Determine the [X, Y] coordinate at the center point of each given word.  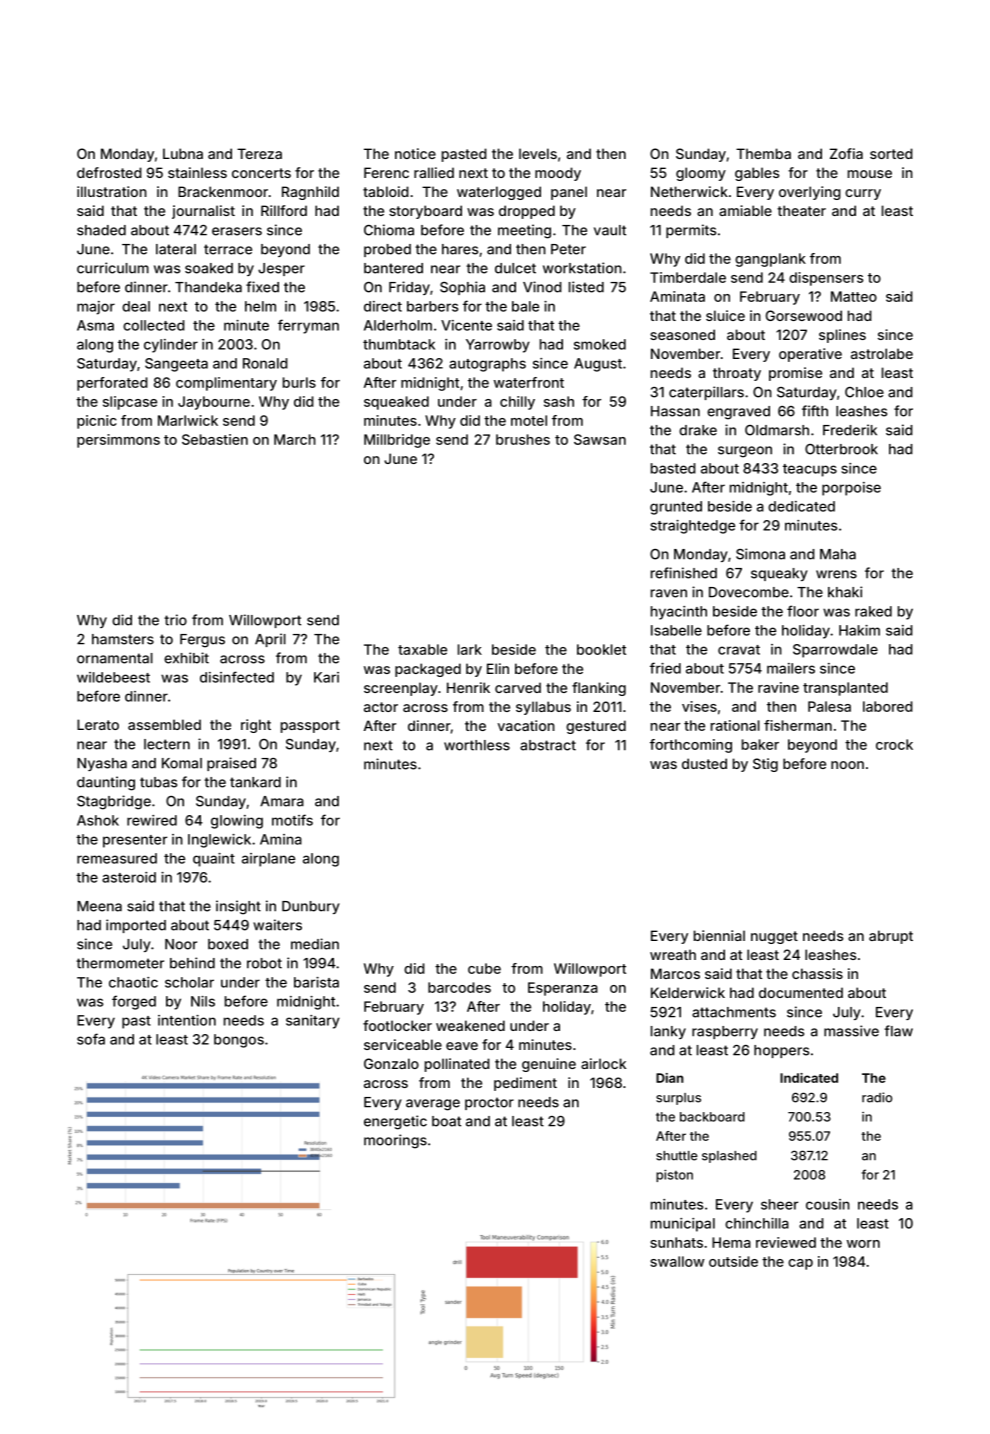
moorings [395, 1141]
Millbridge [397, 441]
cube [484, 968]
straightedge [692, 527]
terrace [228, 249]
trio [175, 620]
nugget [774, 937]
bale [525, 306]
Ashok [98, 820]
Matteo [854, 296]
